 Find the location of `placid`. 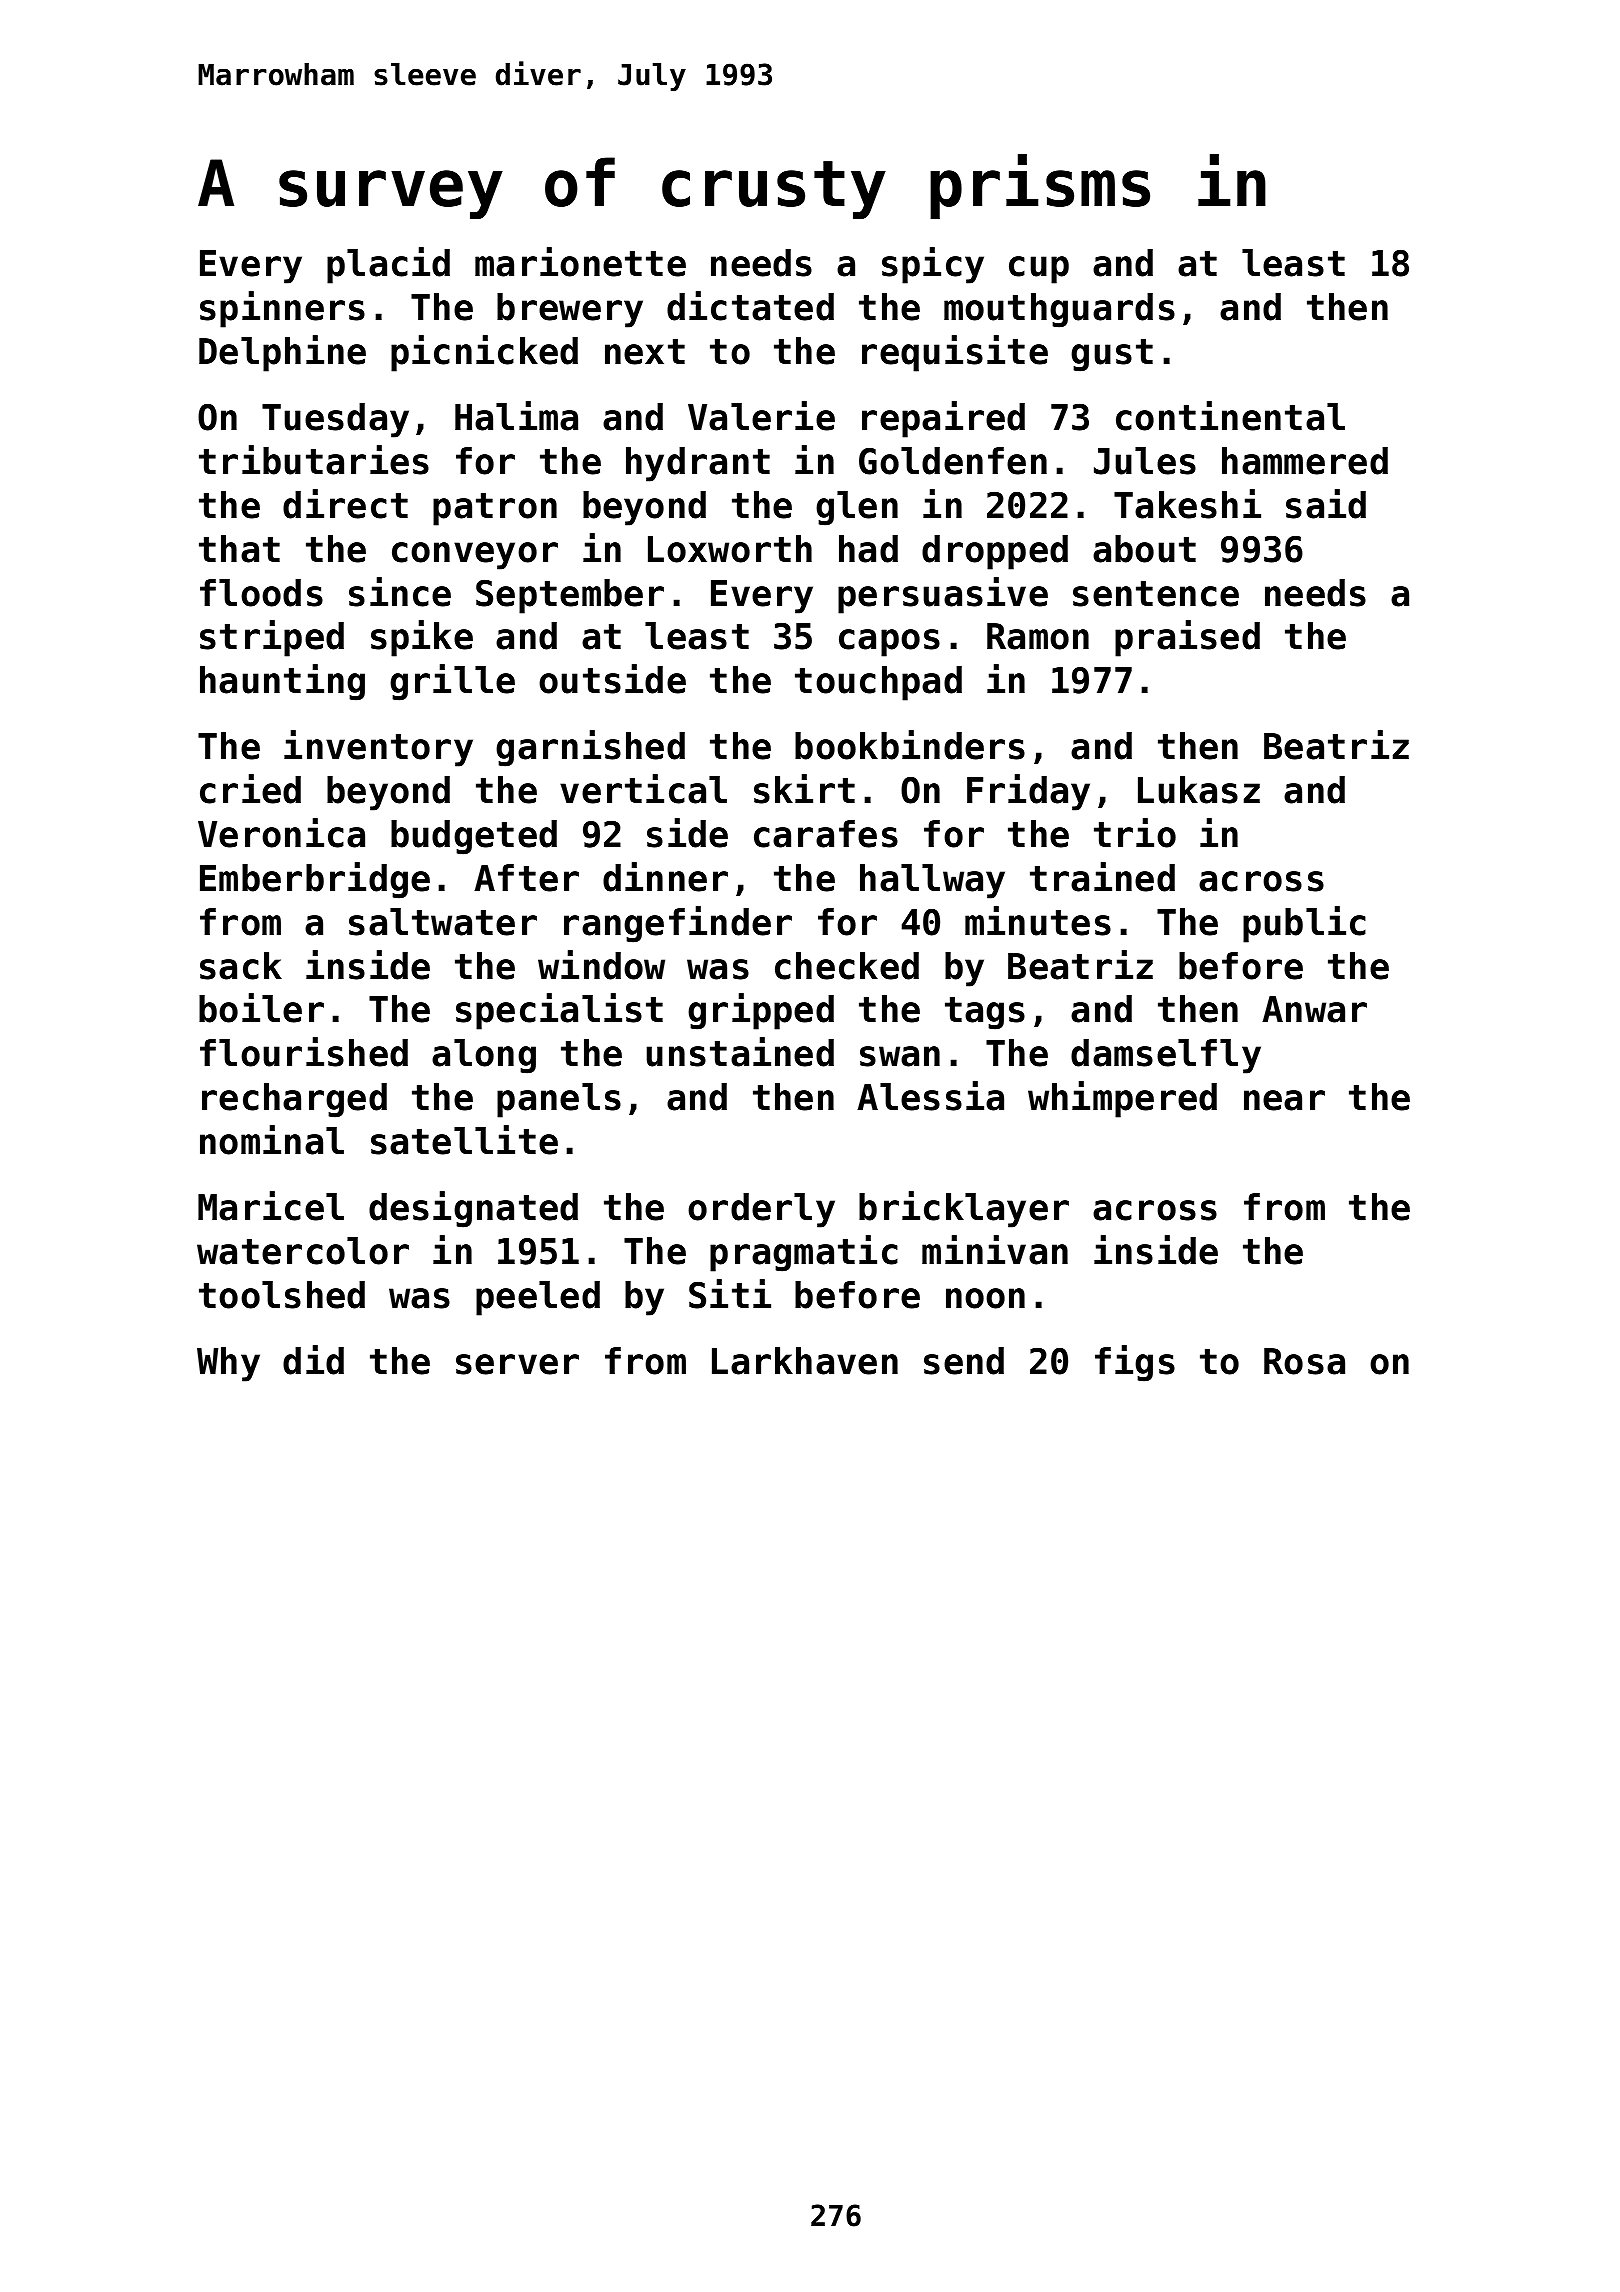

placid is located at coordinates (388, 265).
